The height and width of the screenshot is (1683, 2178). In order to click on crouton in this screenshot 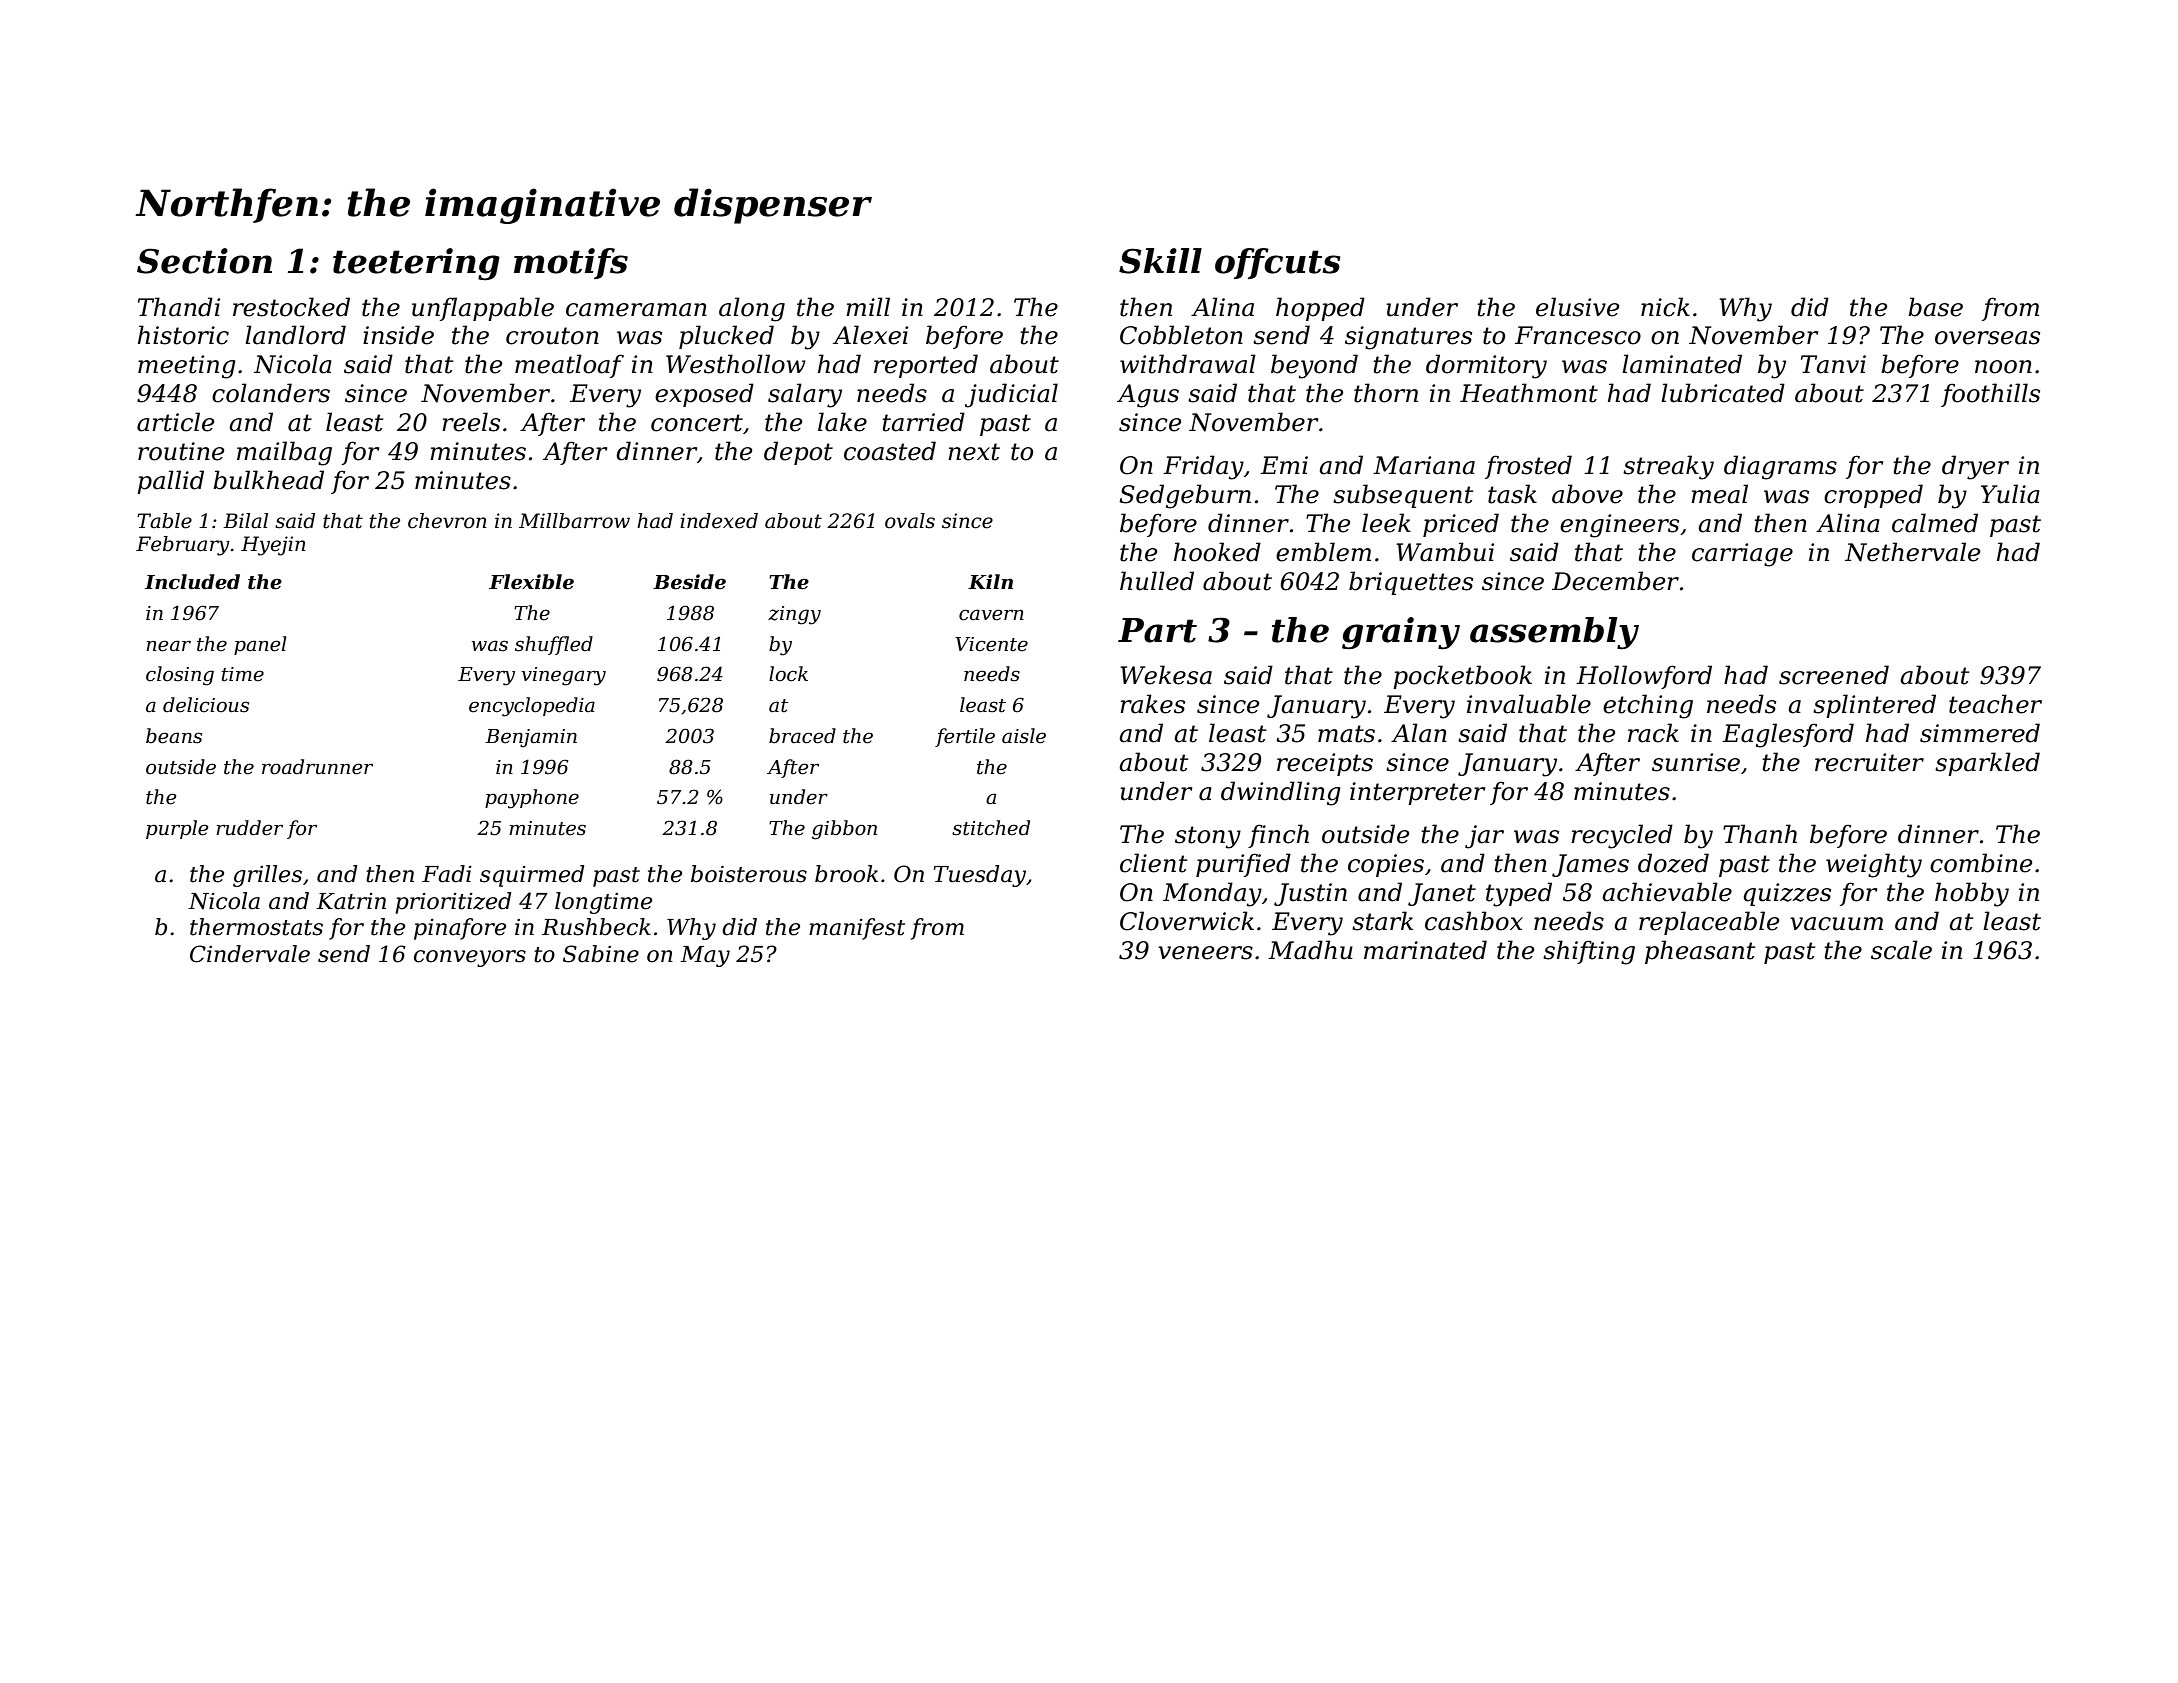, I will do `click(552, 336)`.
